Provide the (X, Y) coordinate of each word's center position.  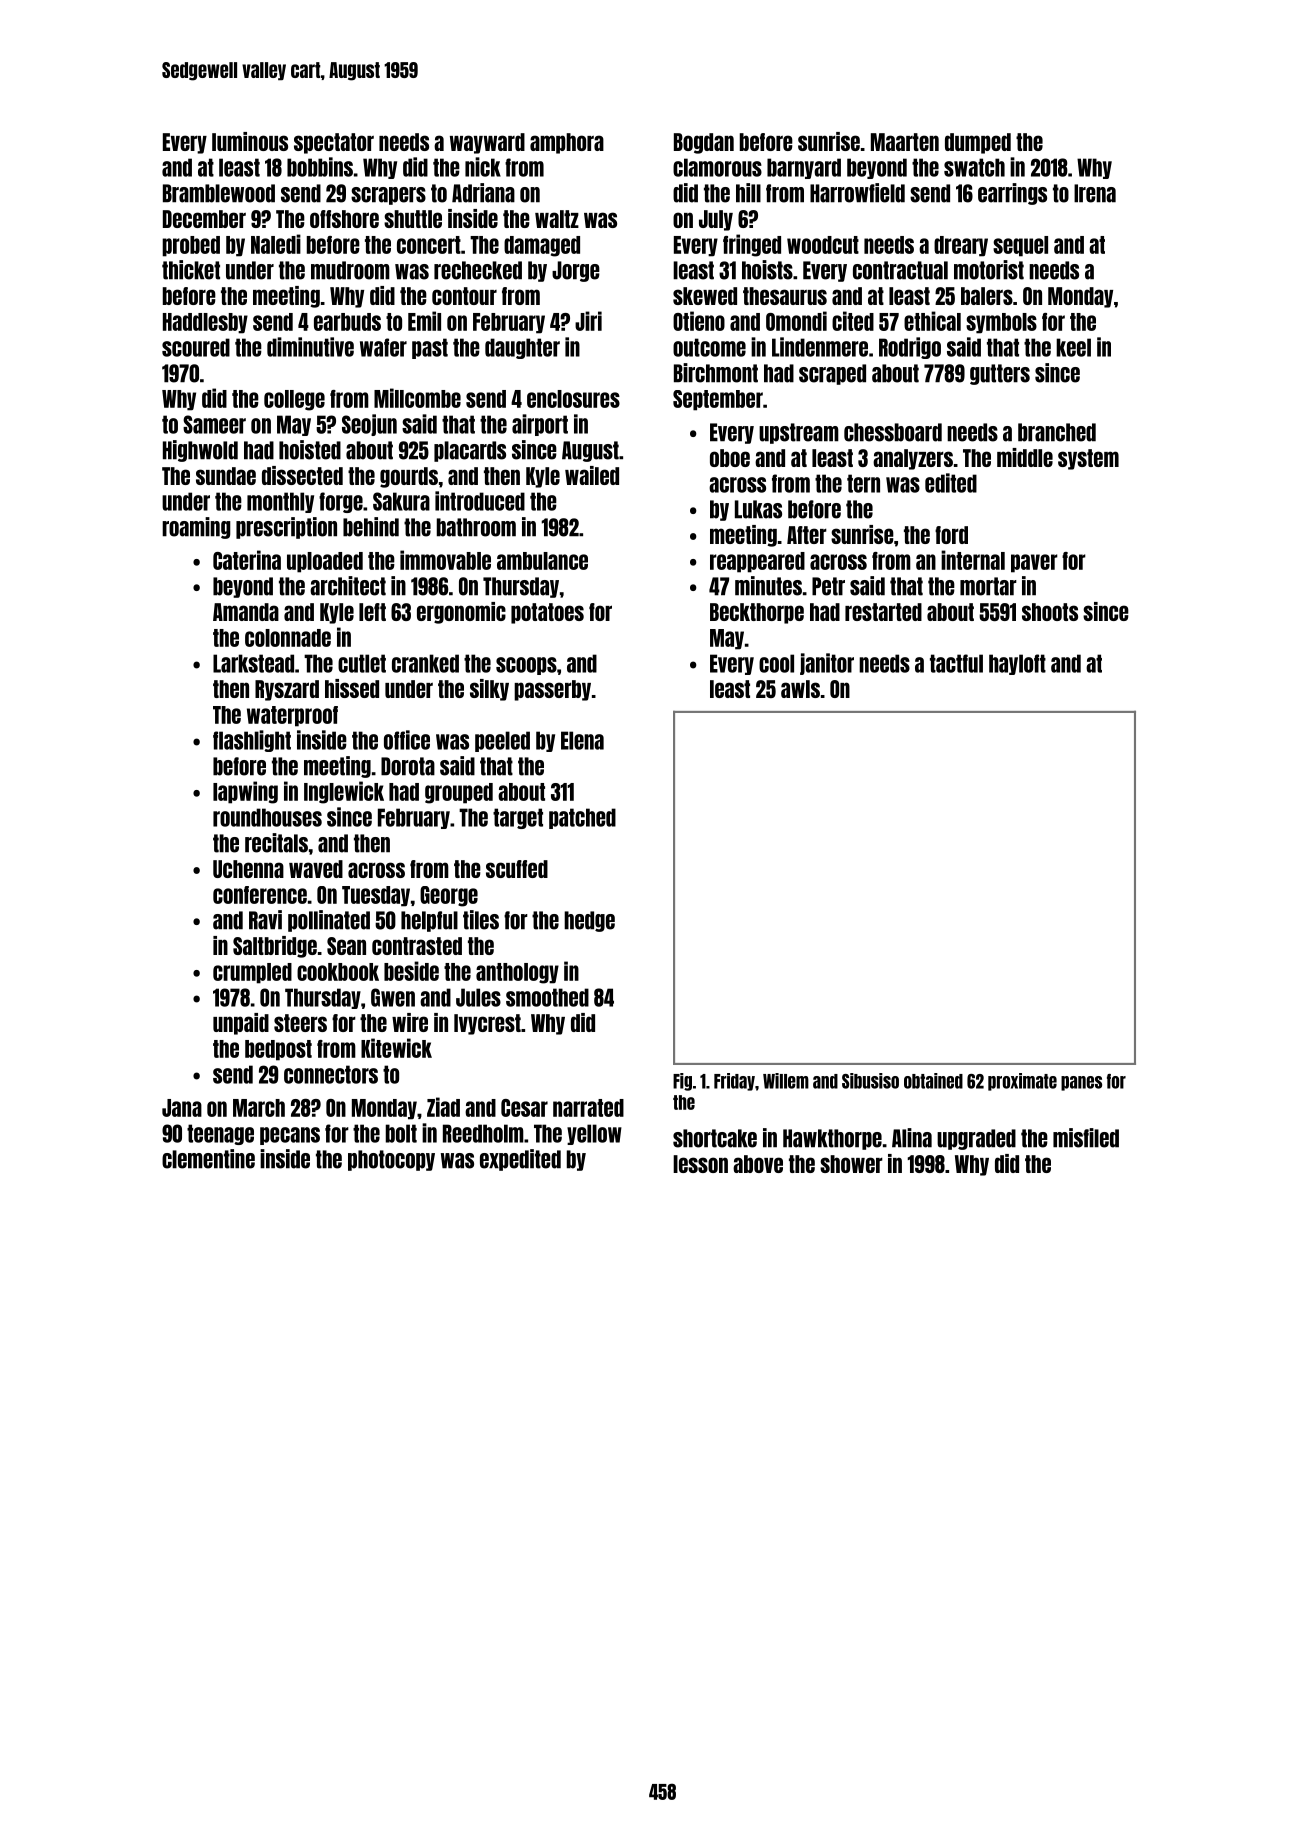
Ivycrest (487, 1024)
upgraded (976, 1139)
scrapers (388, 196)
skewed (705, 296)
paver (1034, 563)
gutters (1000, 374)
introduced (480, 501)
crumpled (252, 973)
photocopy (391, 1160)
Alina (912, 1138)
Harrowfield (857, 193)
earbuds (347, 322)
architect (348, 586)
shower (851, 1164)
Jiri (588, 321)
